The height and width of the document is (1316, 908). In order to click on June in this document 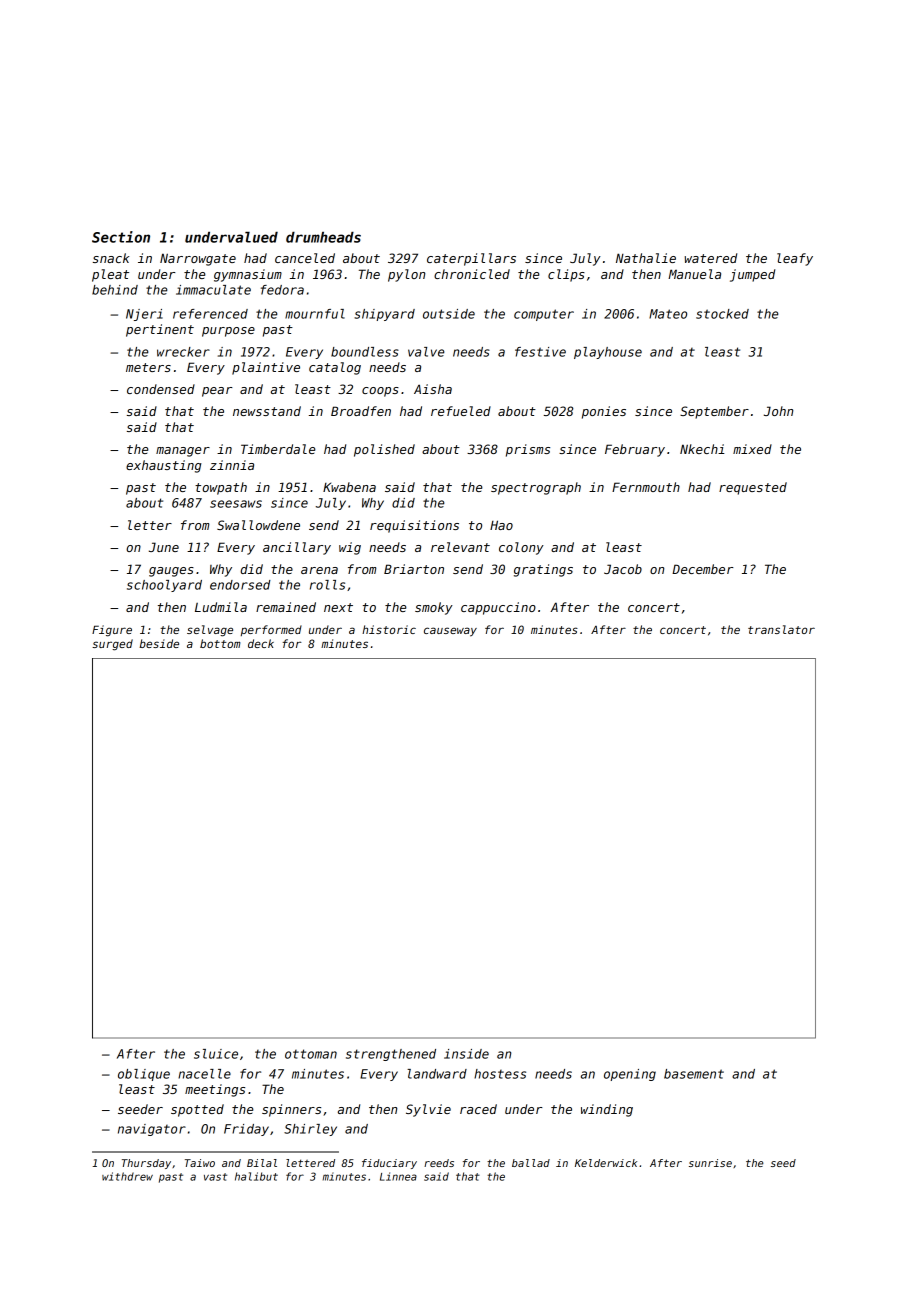, I will do `click(164, 547)`.
